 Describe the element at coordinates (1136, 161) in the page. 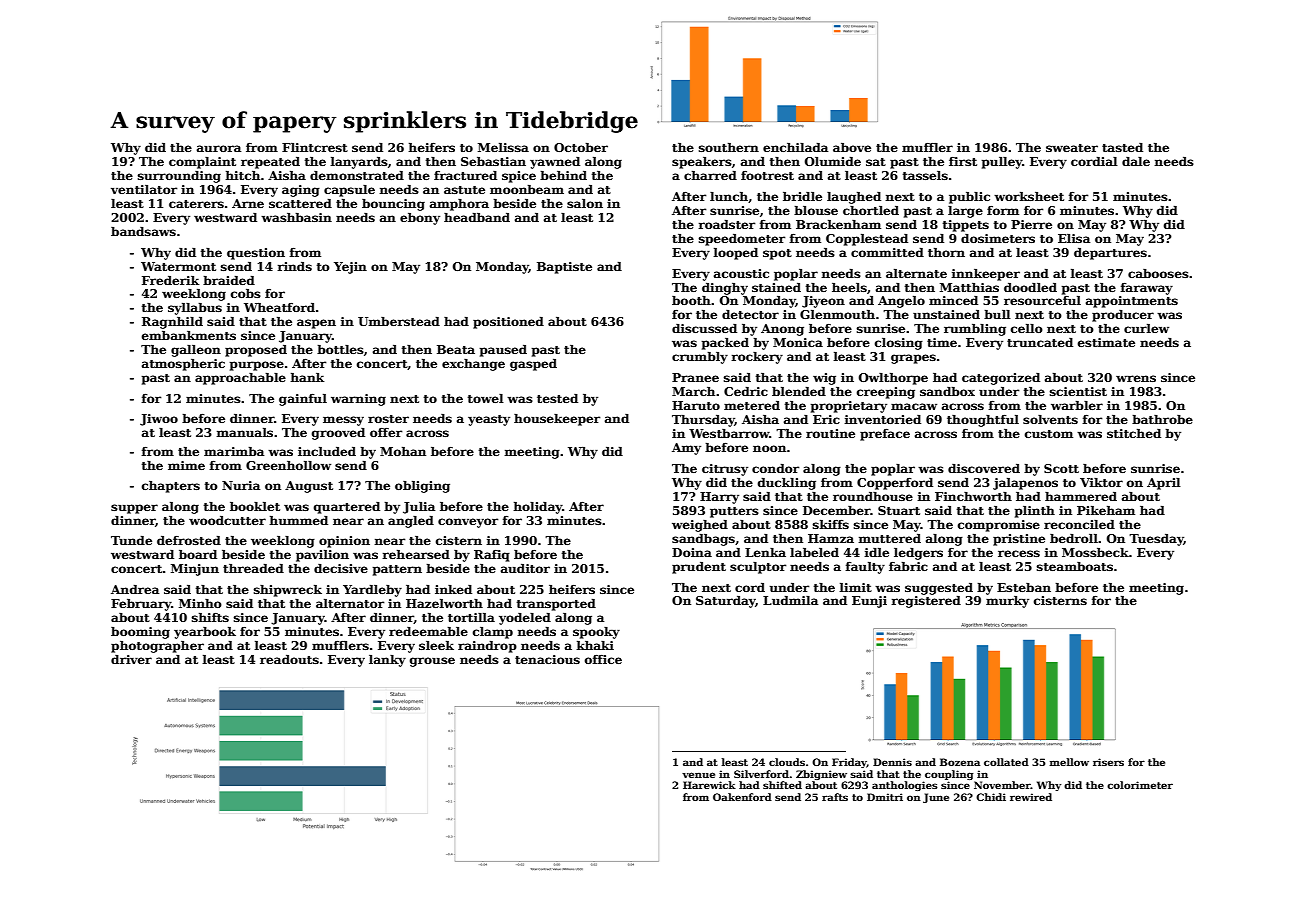

I see `dale` at that location.
